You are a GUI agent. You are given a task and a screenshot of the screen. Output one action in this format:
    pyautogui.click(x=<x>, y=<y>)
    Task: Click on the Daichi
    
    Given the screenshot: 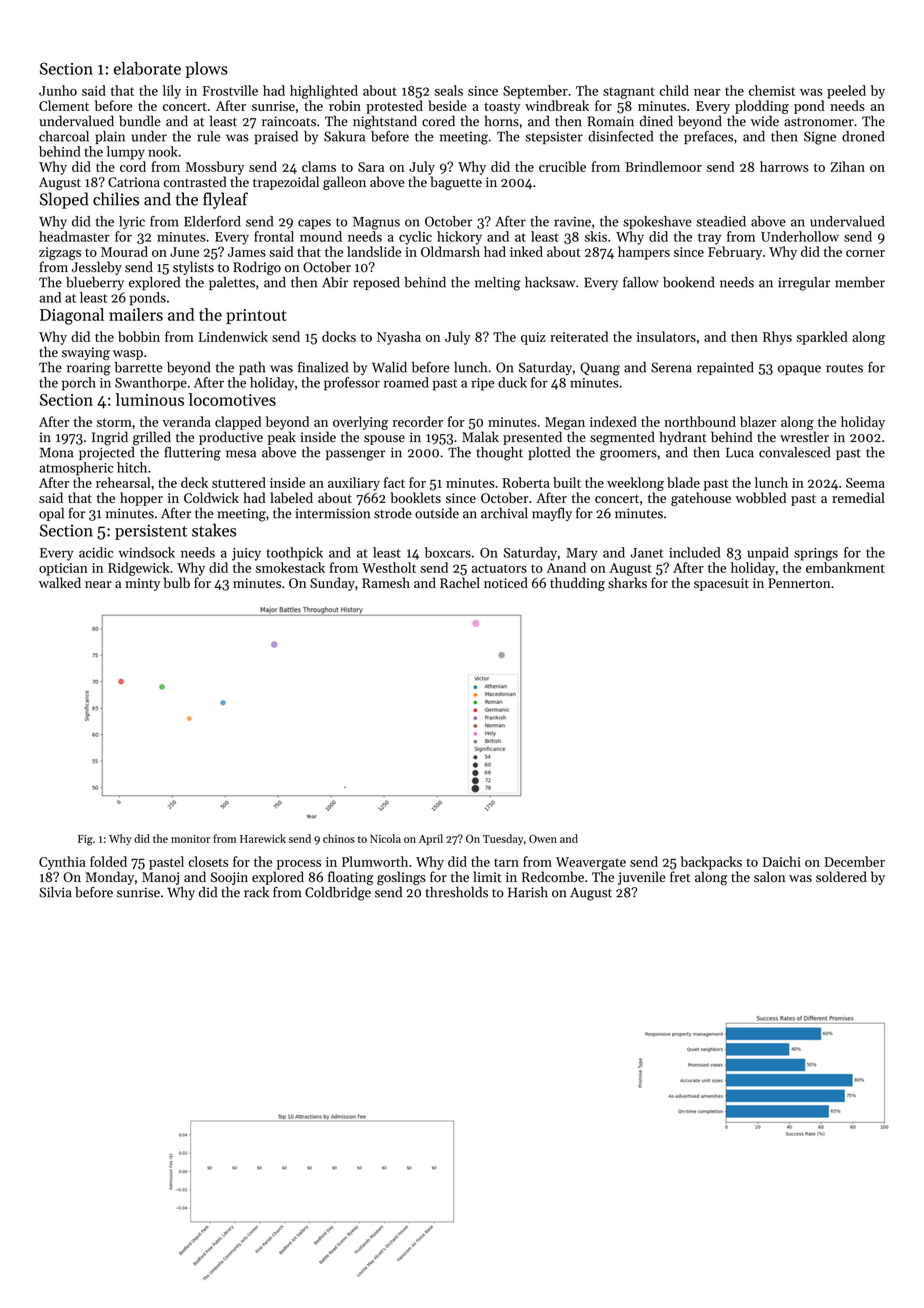 What is the action you would take?
    pyautogui.click(x=782, y=861)
